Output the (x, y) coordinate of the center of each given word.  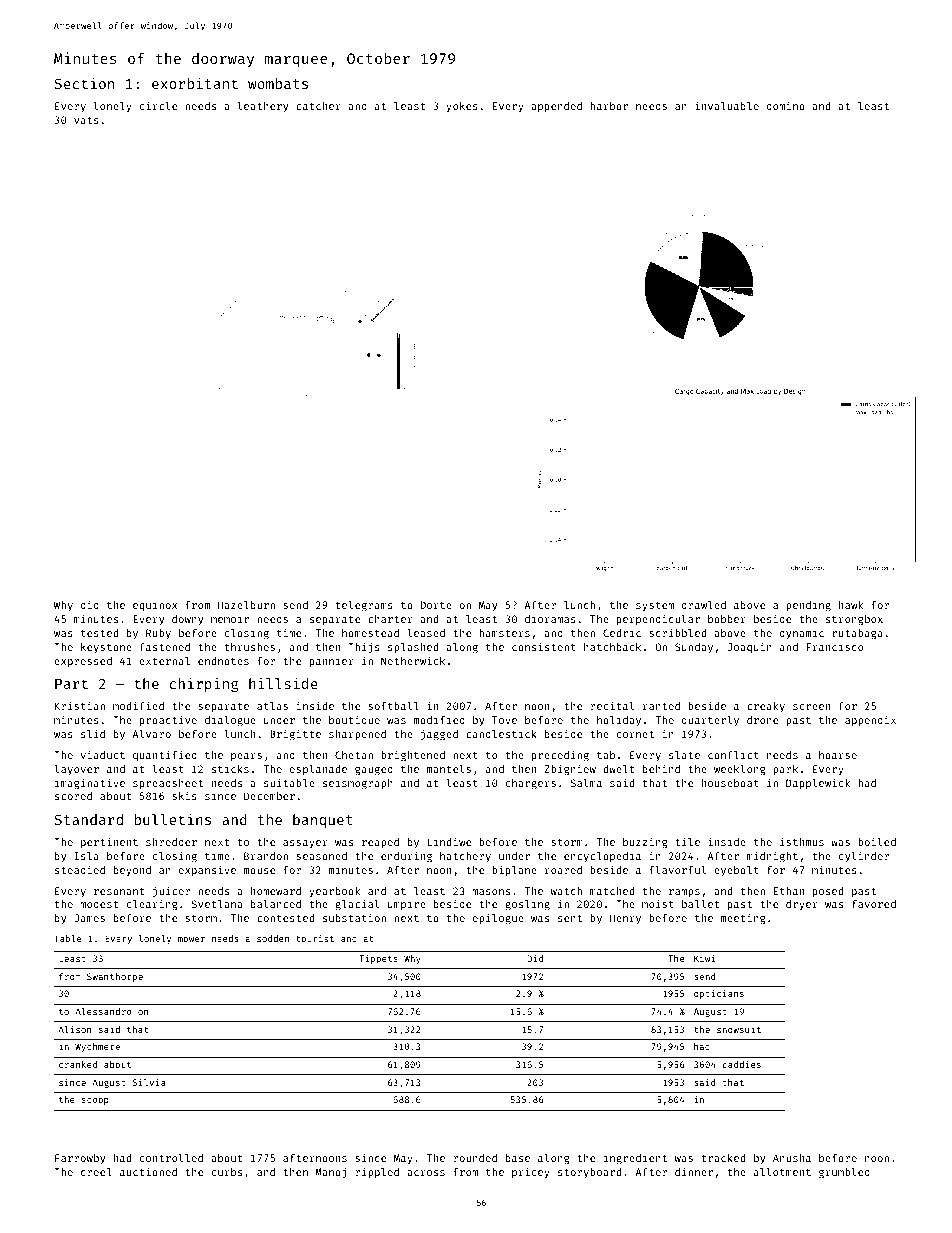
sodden (273, 938)
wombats (278, 83)
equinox (155, 606)
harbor (609, 106)
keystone (106, 648)
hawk (851, 605)
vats (86, 120)
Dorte (436, 605)
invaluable (727, 105)
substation (354, 917)
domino (786, 105)
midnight (772, 857)
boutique (354, 720)
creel (96, 1172)
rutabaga (857, 634)
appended (556, 107)
